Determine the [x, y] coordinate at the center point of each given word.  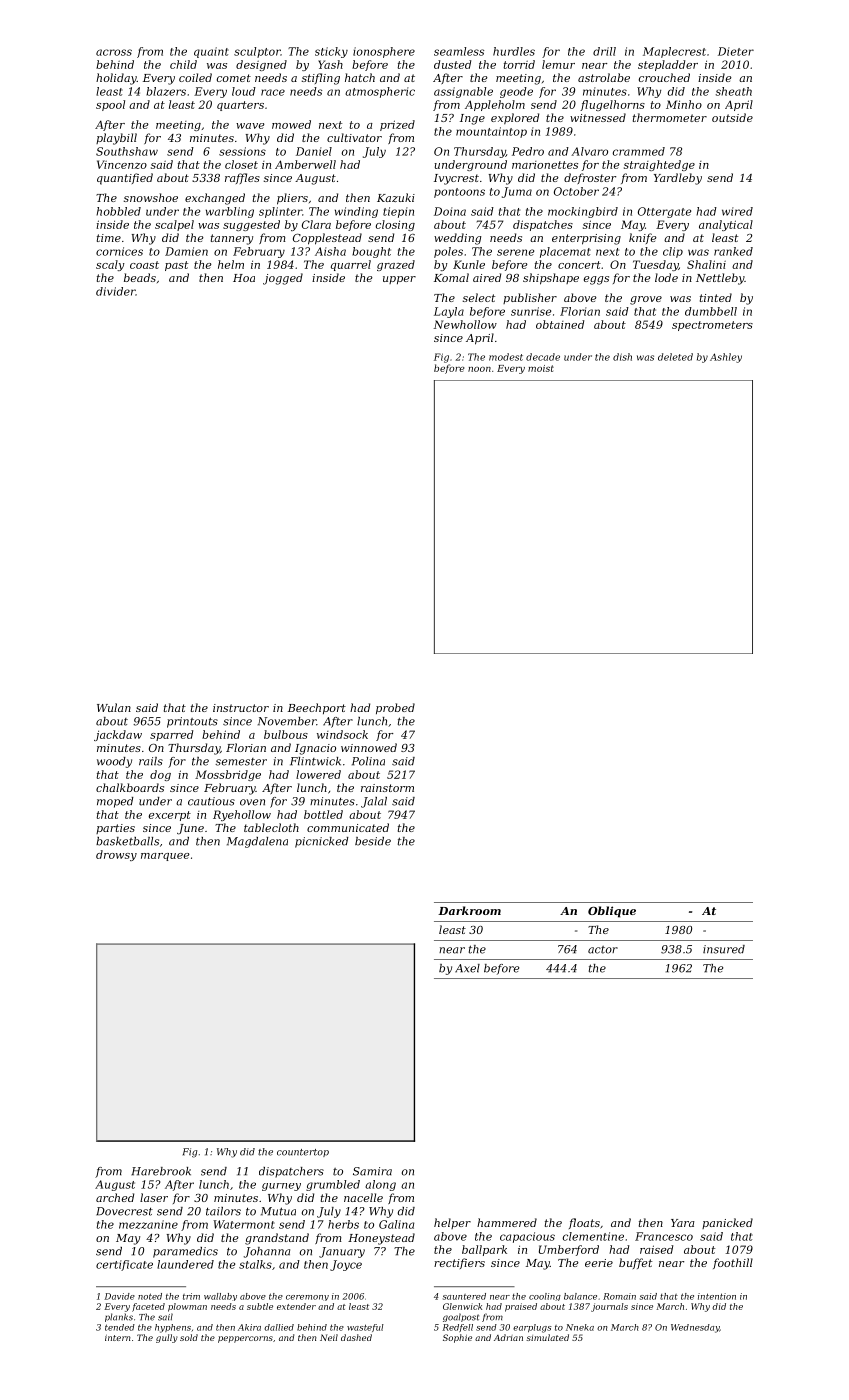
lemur [558, 64]
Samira [372, 1171]
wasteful [365, 1328]
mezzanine [148, 1224]
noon [479, 369]
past [176, 266]
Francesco [664, 1236]
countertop [303, 1153]
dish [622, 357]
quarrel [351, 265]
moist [541, 368]
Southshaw [127, 151]
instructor [241, 708]
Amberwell [305, 164]
